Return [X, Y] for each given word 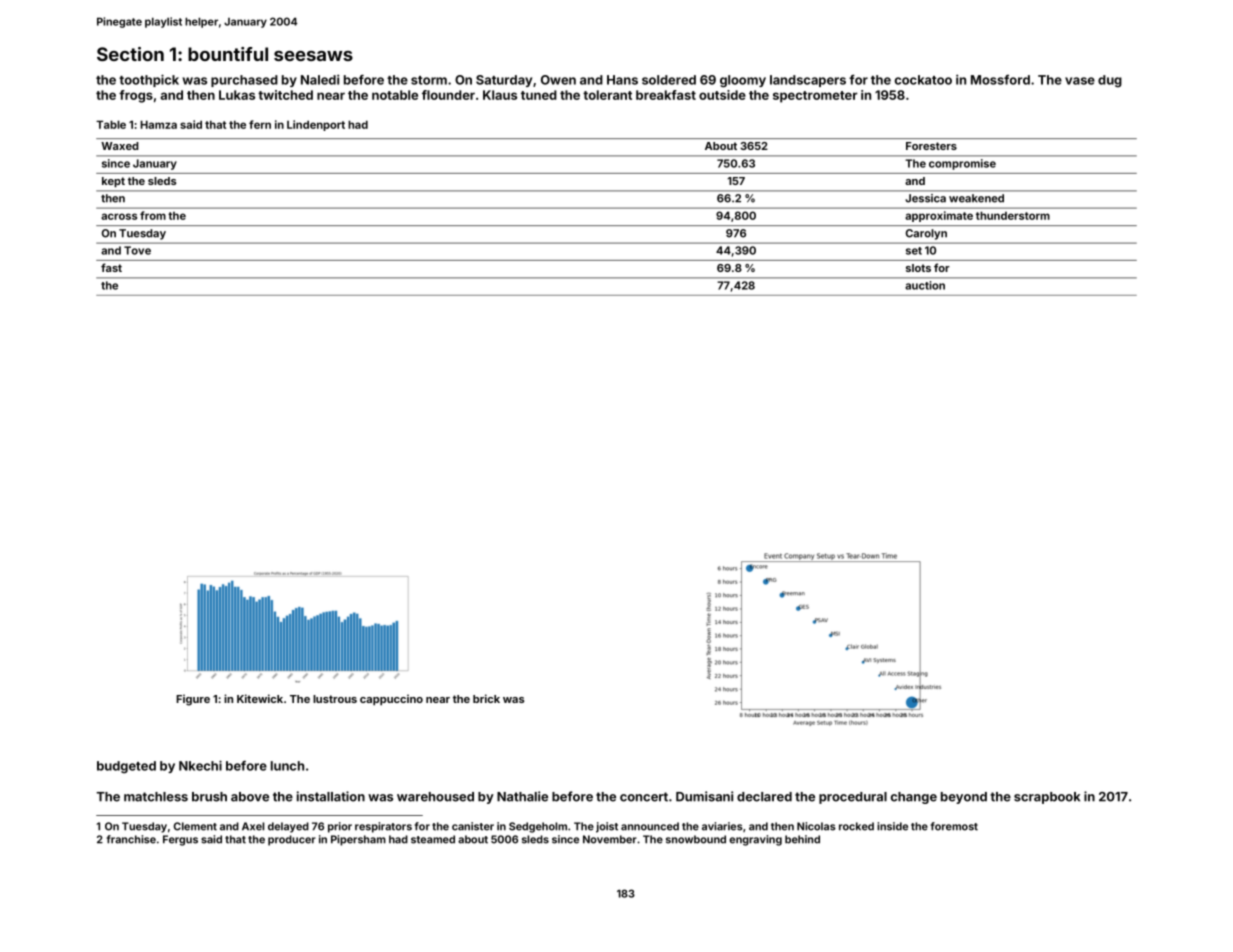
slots [918, 268]
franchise [131, 839]
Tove [137, 250]
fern [260, 124]
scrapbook [1047, 798]
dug [1110, 81]
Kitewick [260, 698]
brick [486, 698]
